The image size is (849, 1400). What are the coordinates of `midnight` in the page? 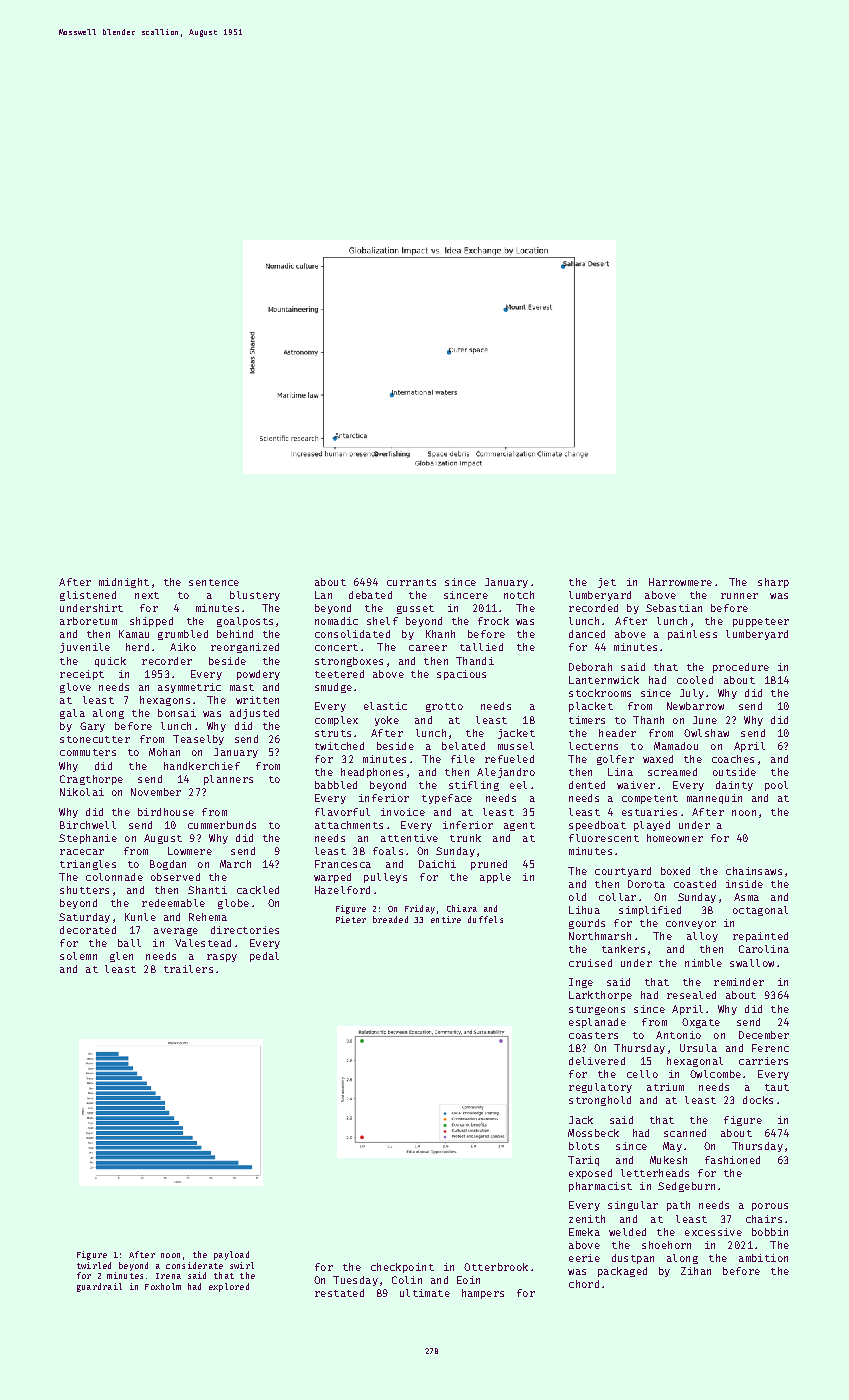 It's located at (124, 583).
